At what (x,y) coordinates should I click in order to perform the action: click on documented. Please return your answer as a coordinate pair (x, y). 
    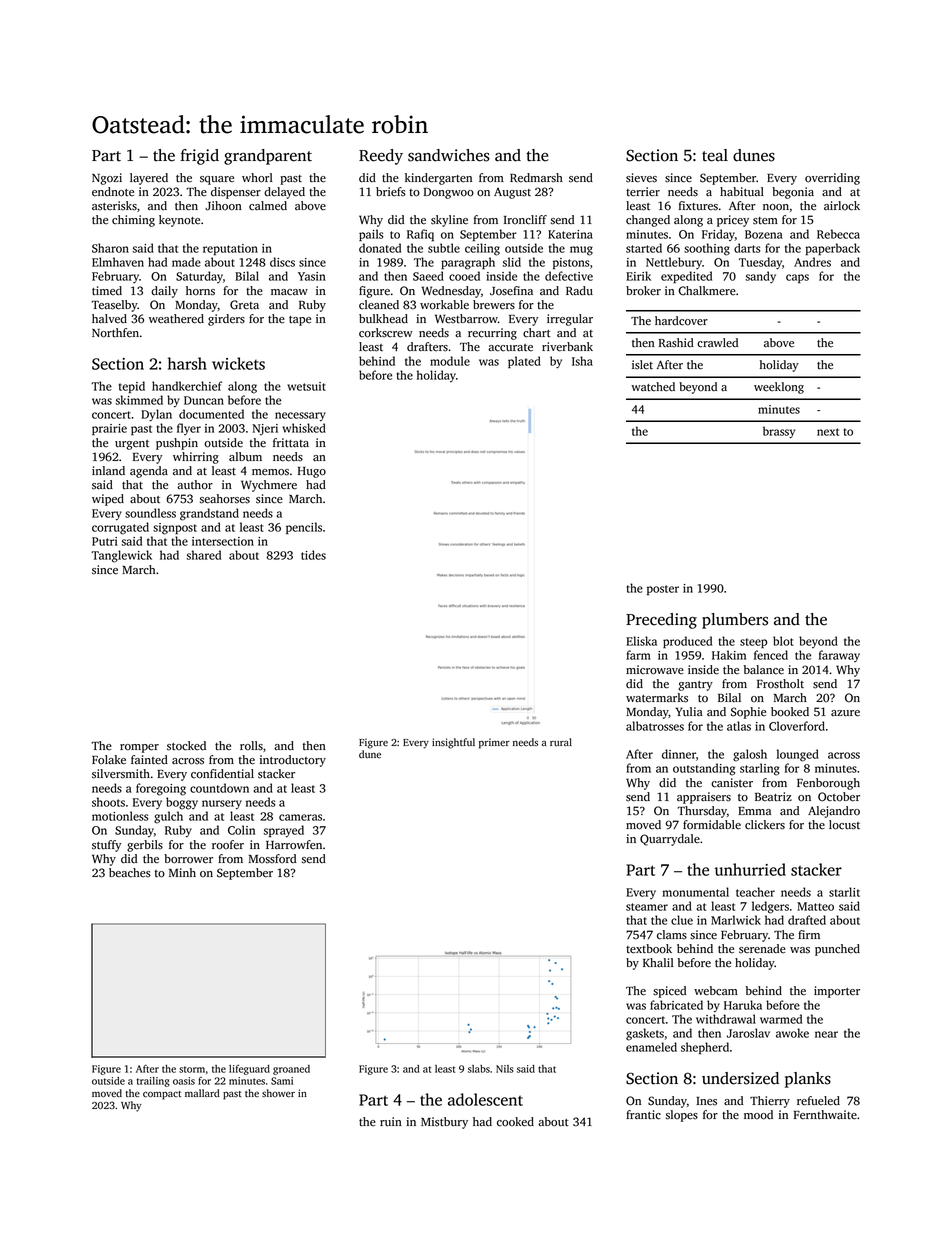
    Looking at the image, I should click on (211, 414).
